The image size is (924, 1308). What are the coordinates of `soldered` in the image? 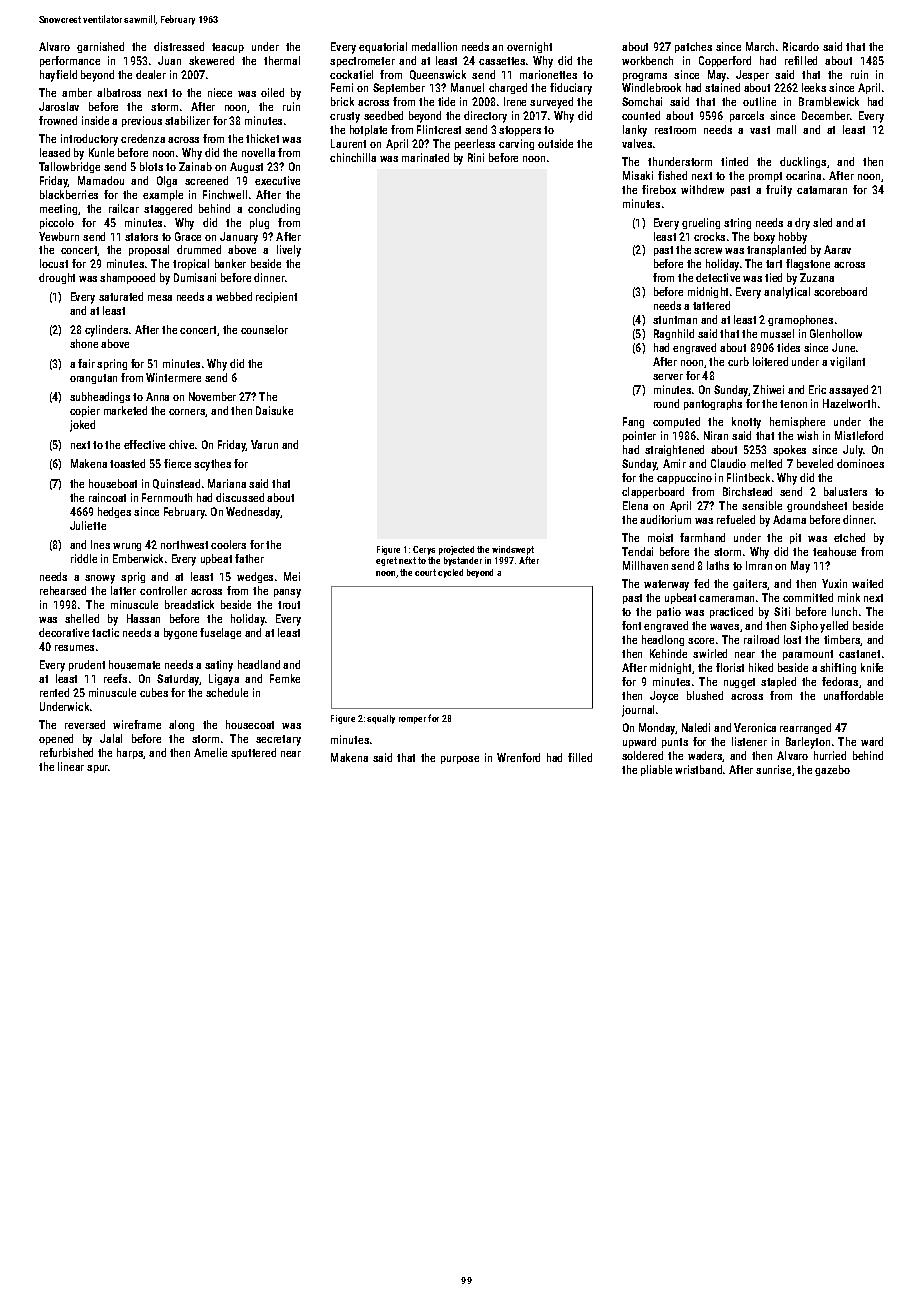 It's located at (642, 755).
